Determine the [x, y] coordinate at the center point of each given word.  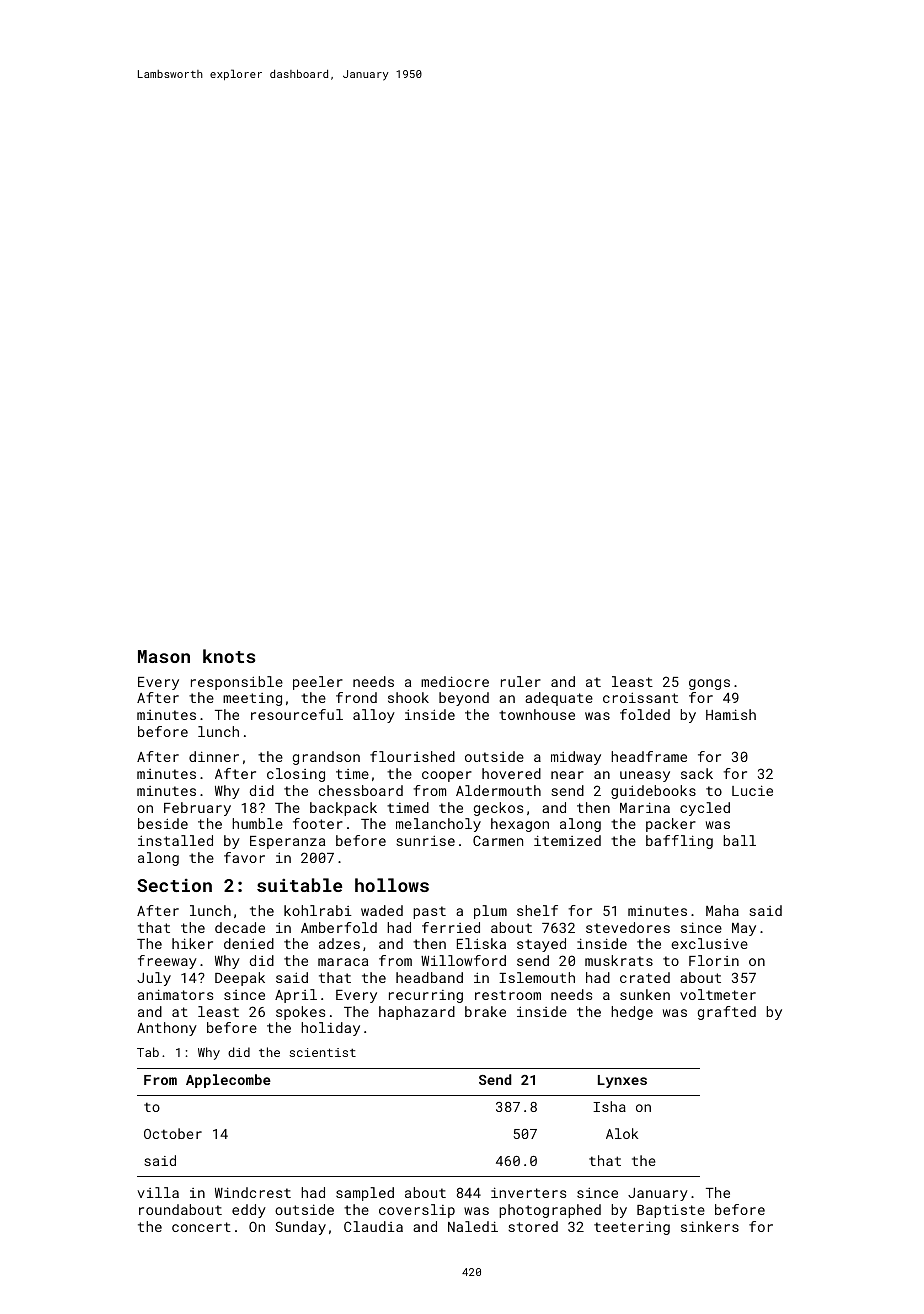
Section [174, 885]
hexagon [520, 825]
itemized [567, 840]
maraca [343, 962]
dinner [214, 756]
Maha [722, 910]
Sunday [300, 1228]
